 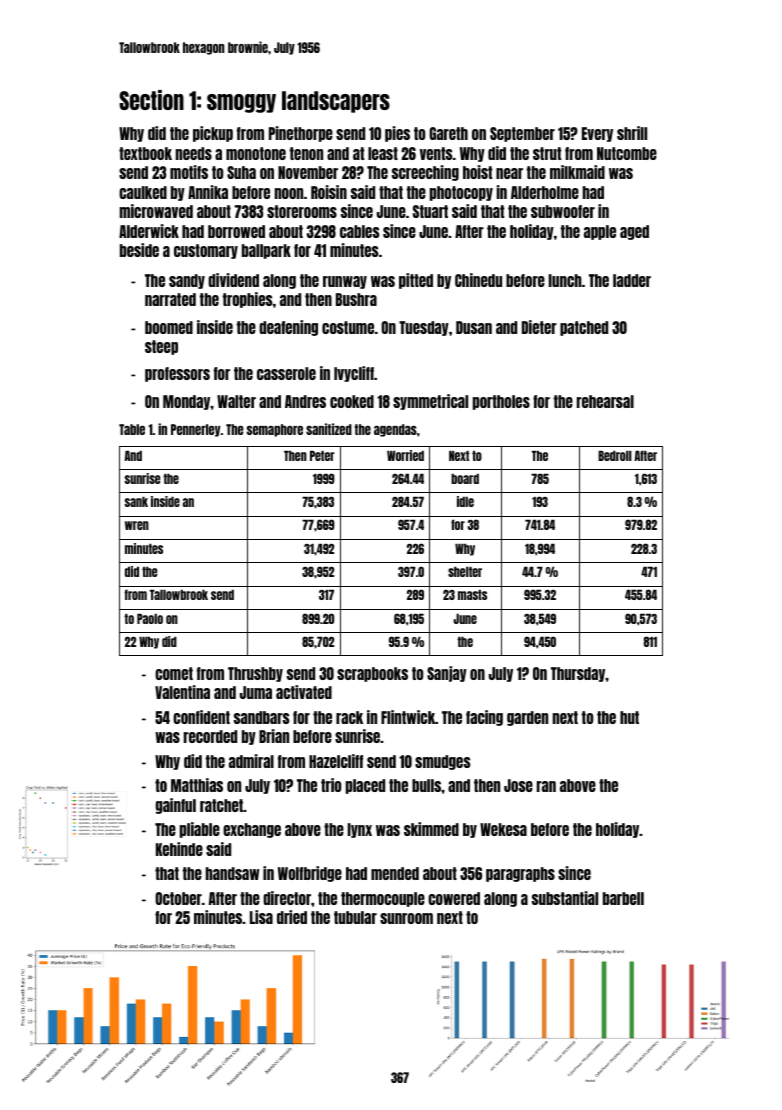 What do you see at coordinates (355, 917) in the document?
I see `tubular` at bounding box center [355, 917].
